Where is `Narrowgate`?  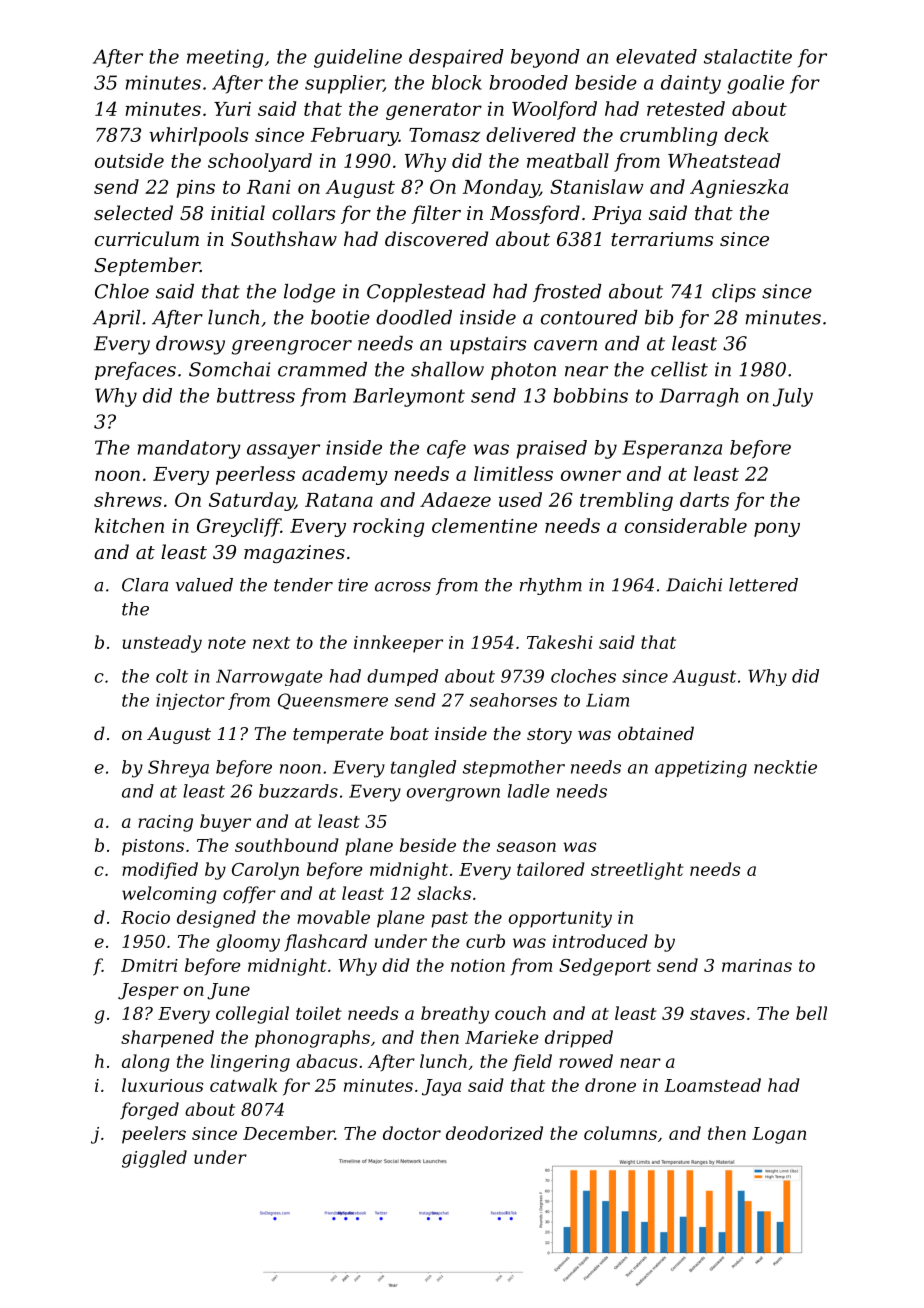 Narrowgate is located at coordinates (269, 677).
